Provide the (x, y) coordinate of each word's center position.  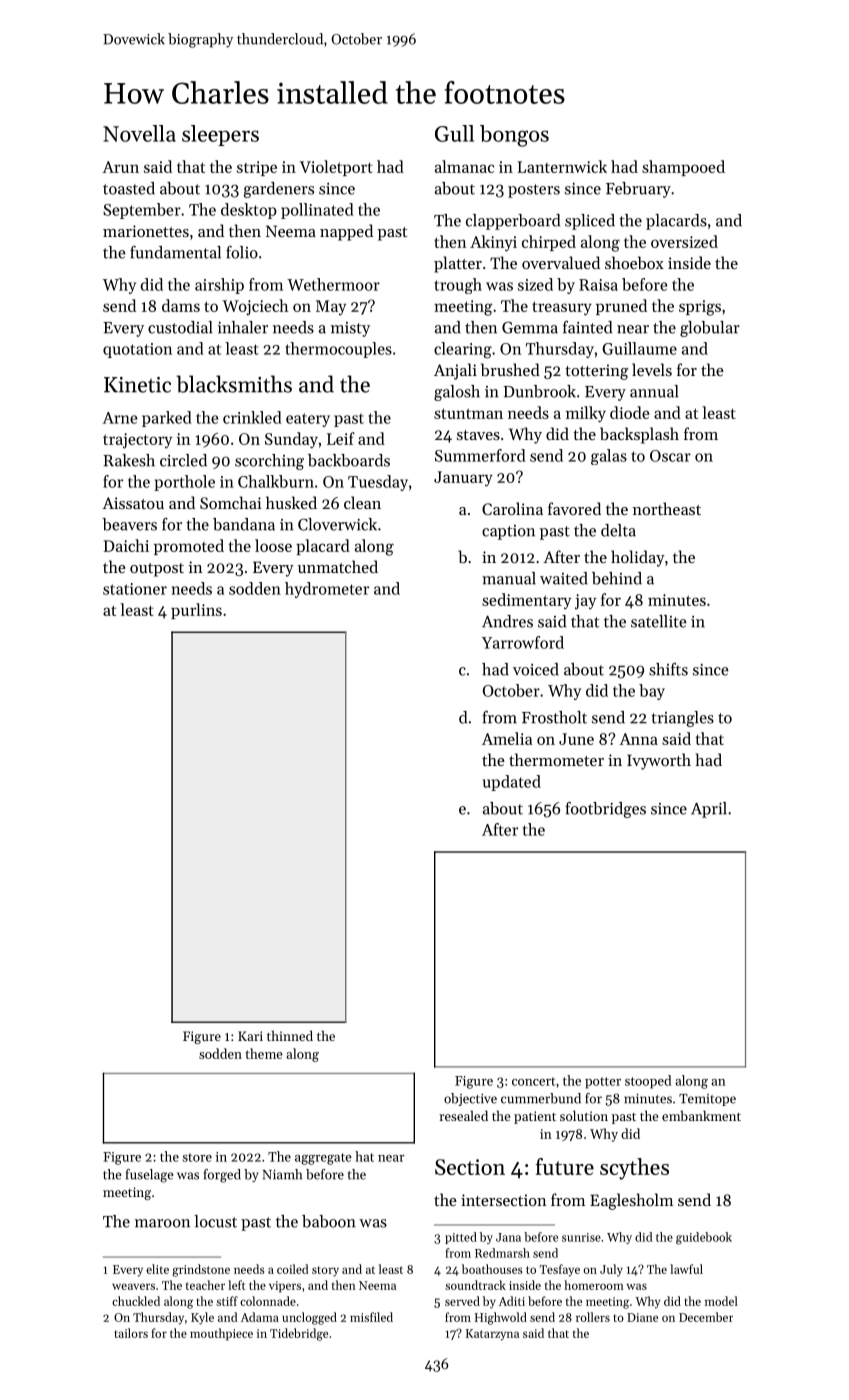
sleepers (220, 135)
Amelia (507, 738)
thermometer (556, 759)
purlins (196, 611)
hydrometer (327, 590)
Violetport (336, 168)
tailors (131, 1333)
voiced (536, 669)
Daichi (126, 545)
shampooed (683, 168)
